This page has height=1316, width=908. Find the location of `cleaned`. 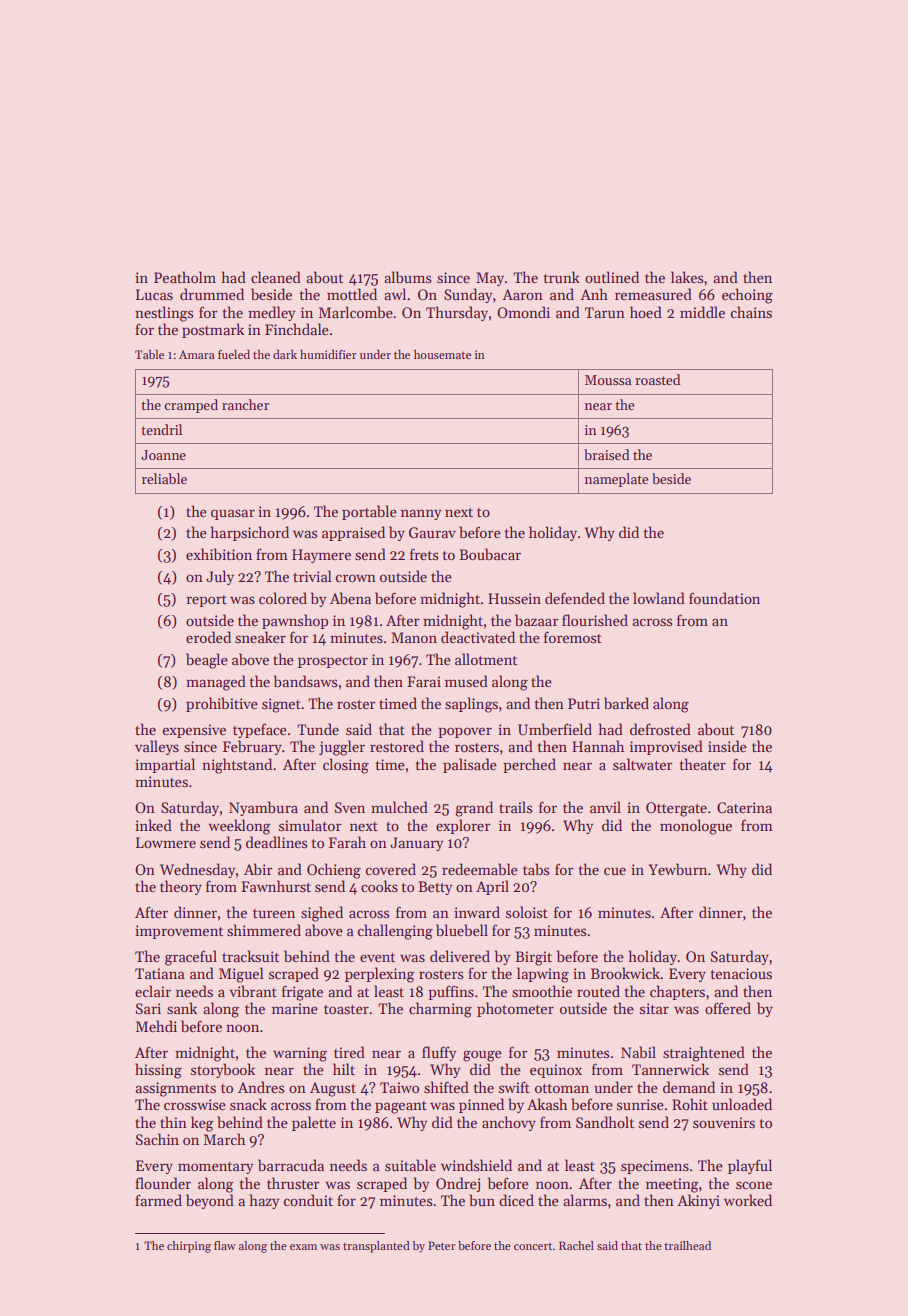

cleaned is located at coordinates (276, 277).
